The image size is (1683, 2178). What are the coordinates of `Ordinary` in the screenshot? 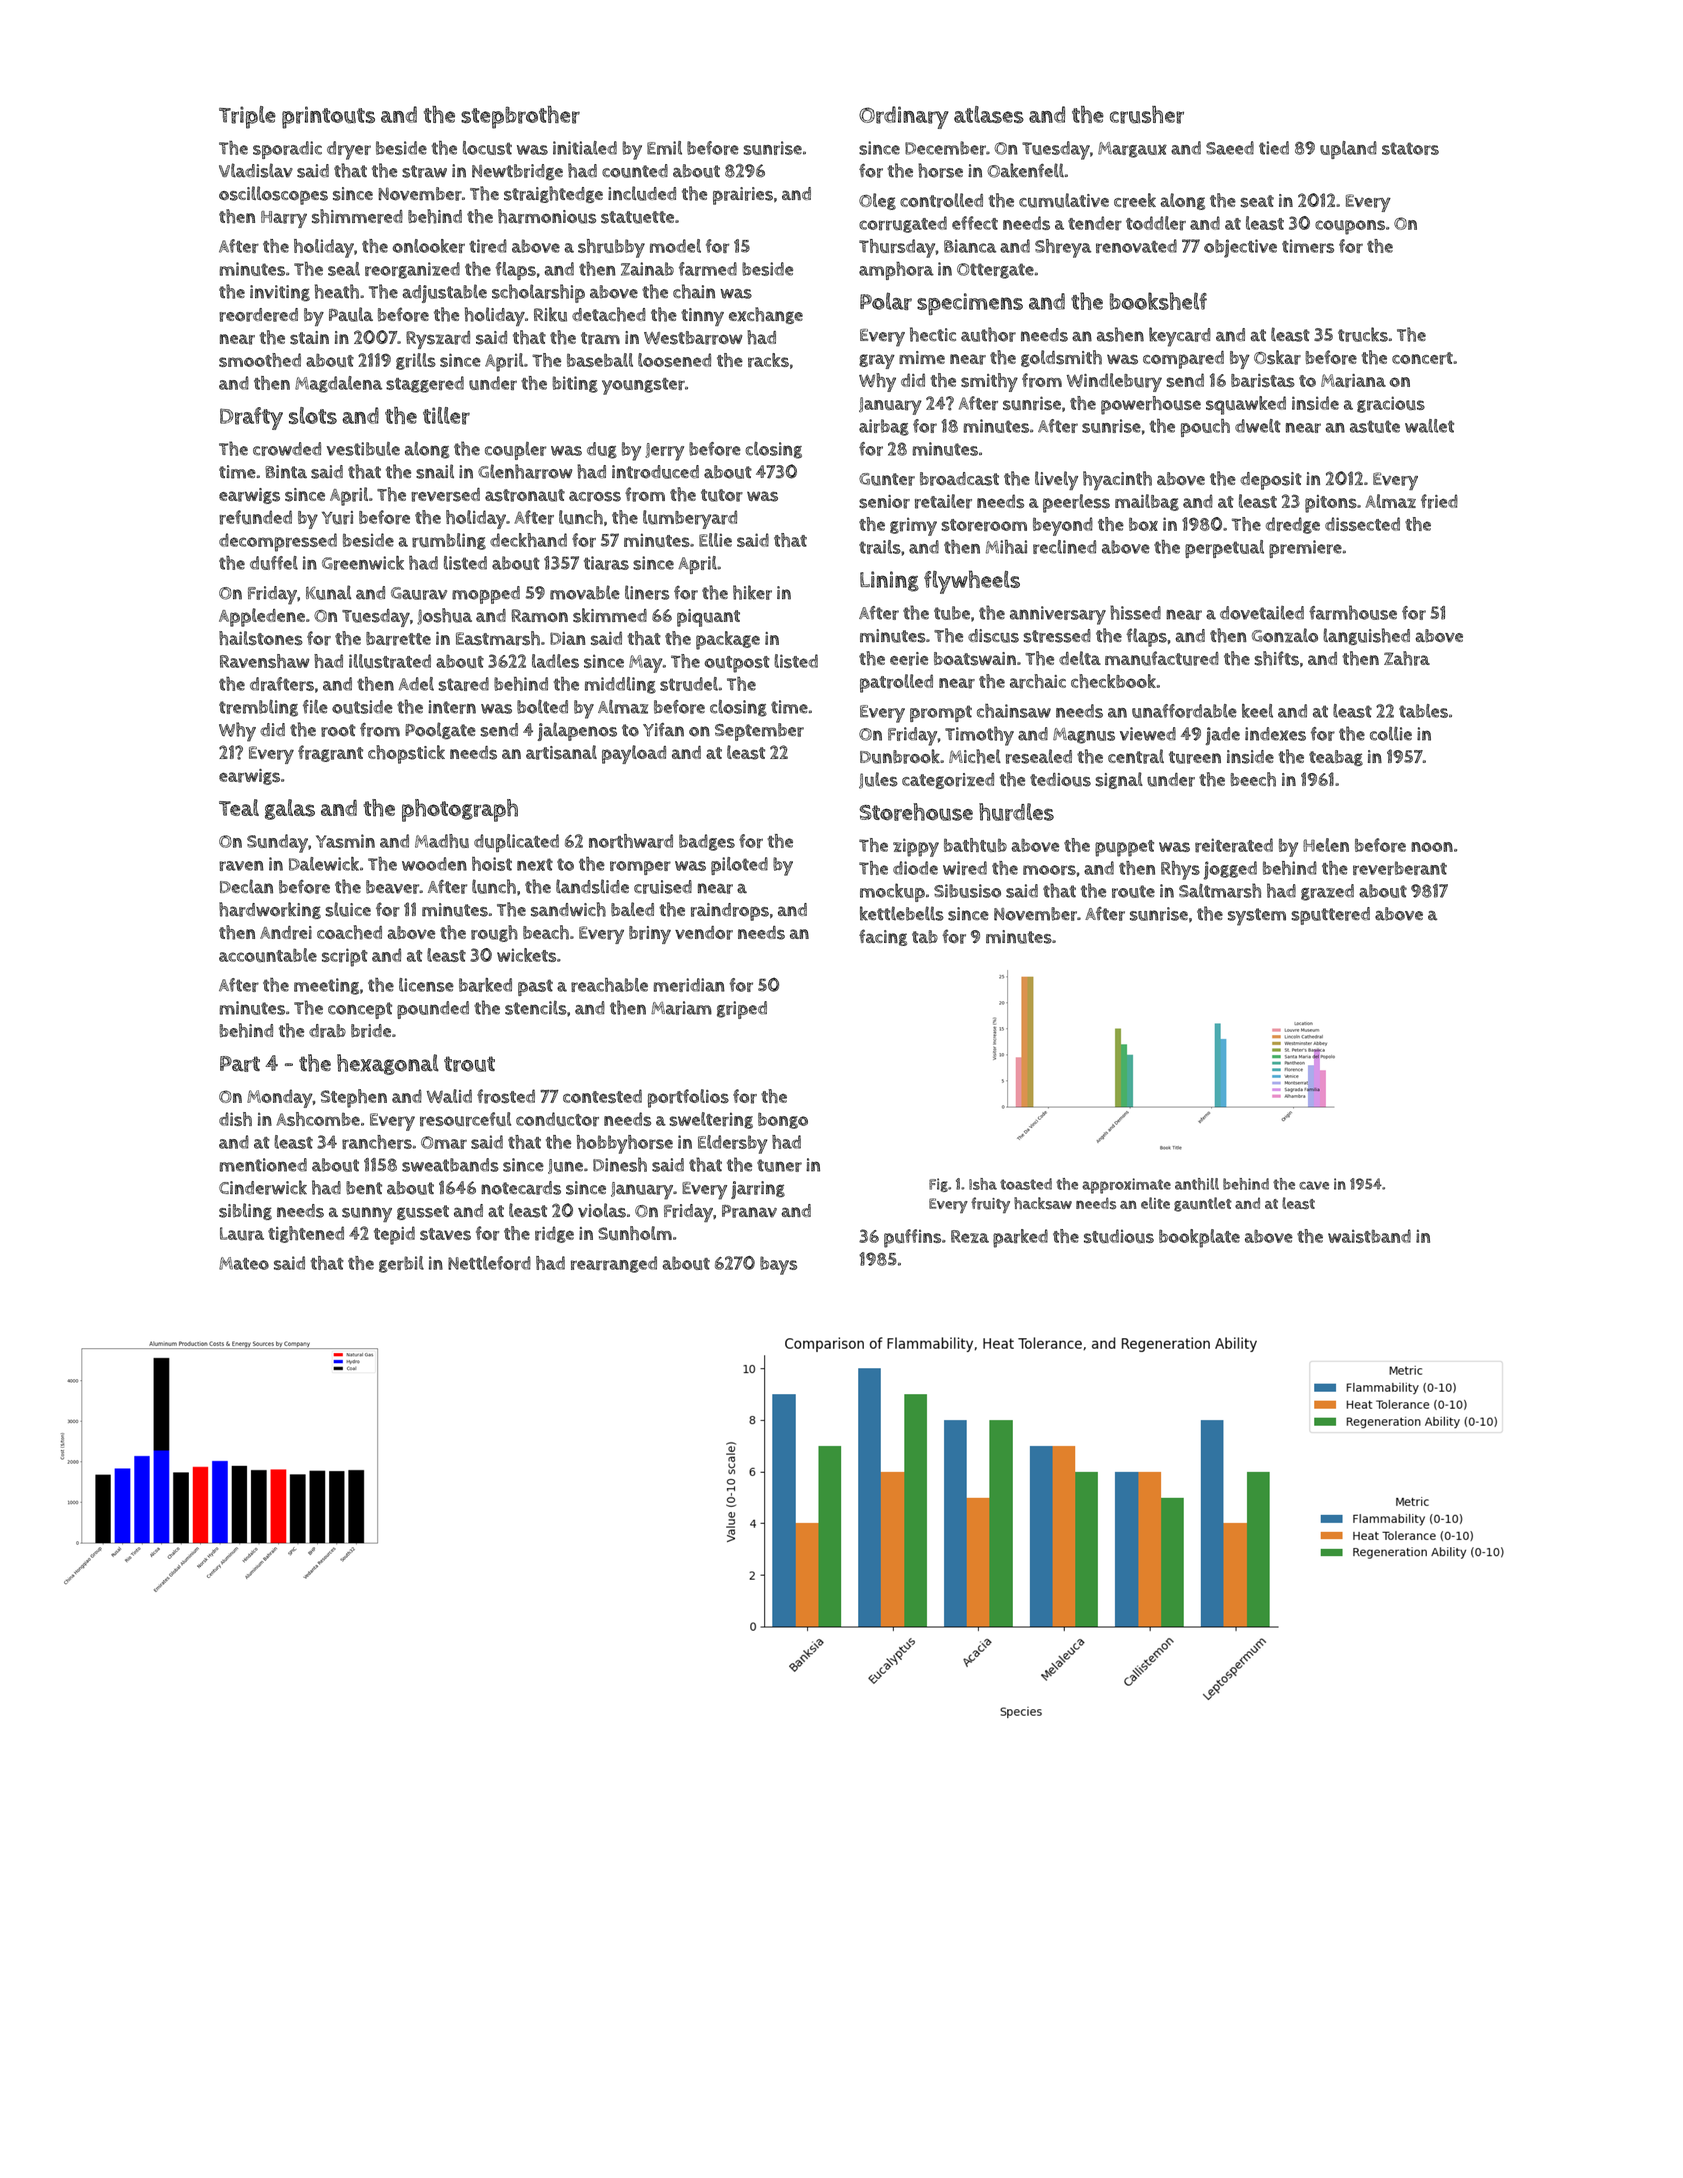 It's located at (904, 117).
